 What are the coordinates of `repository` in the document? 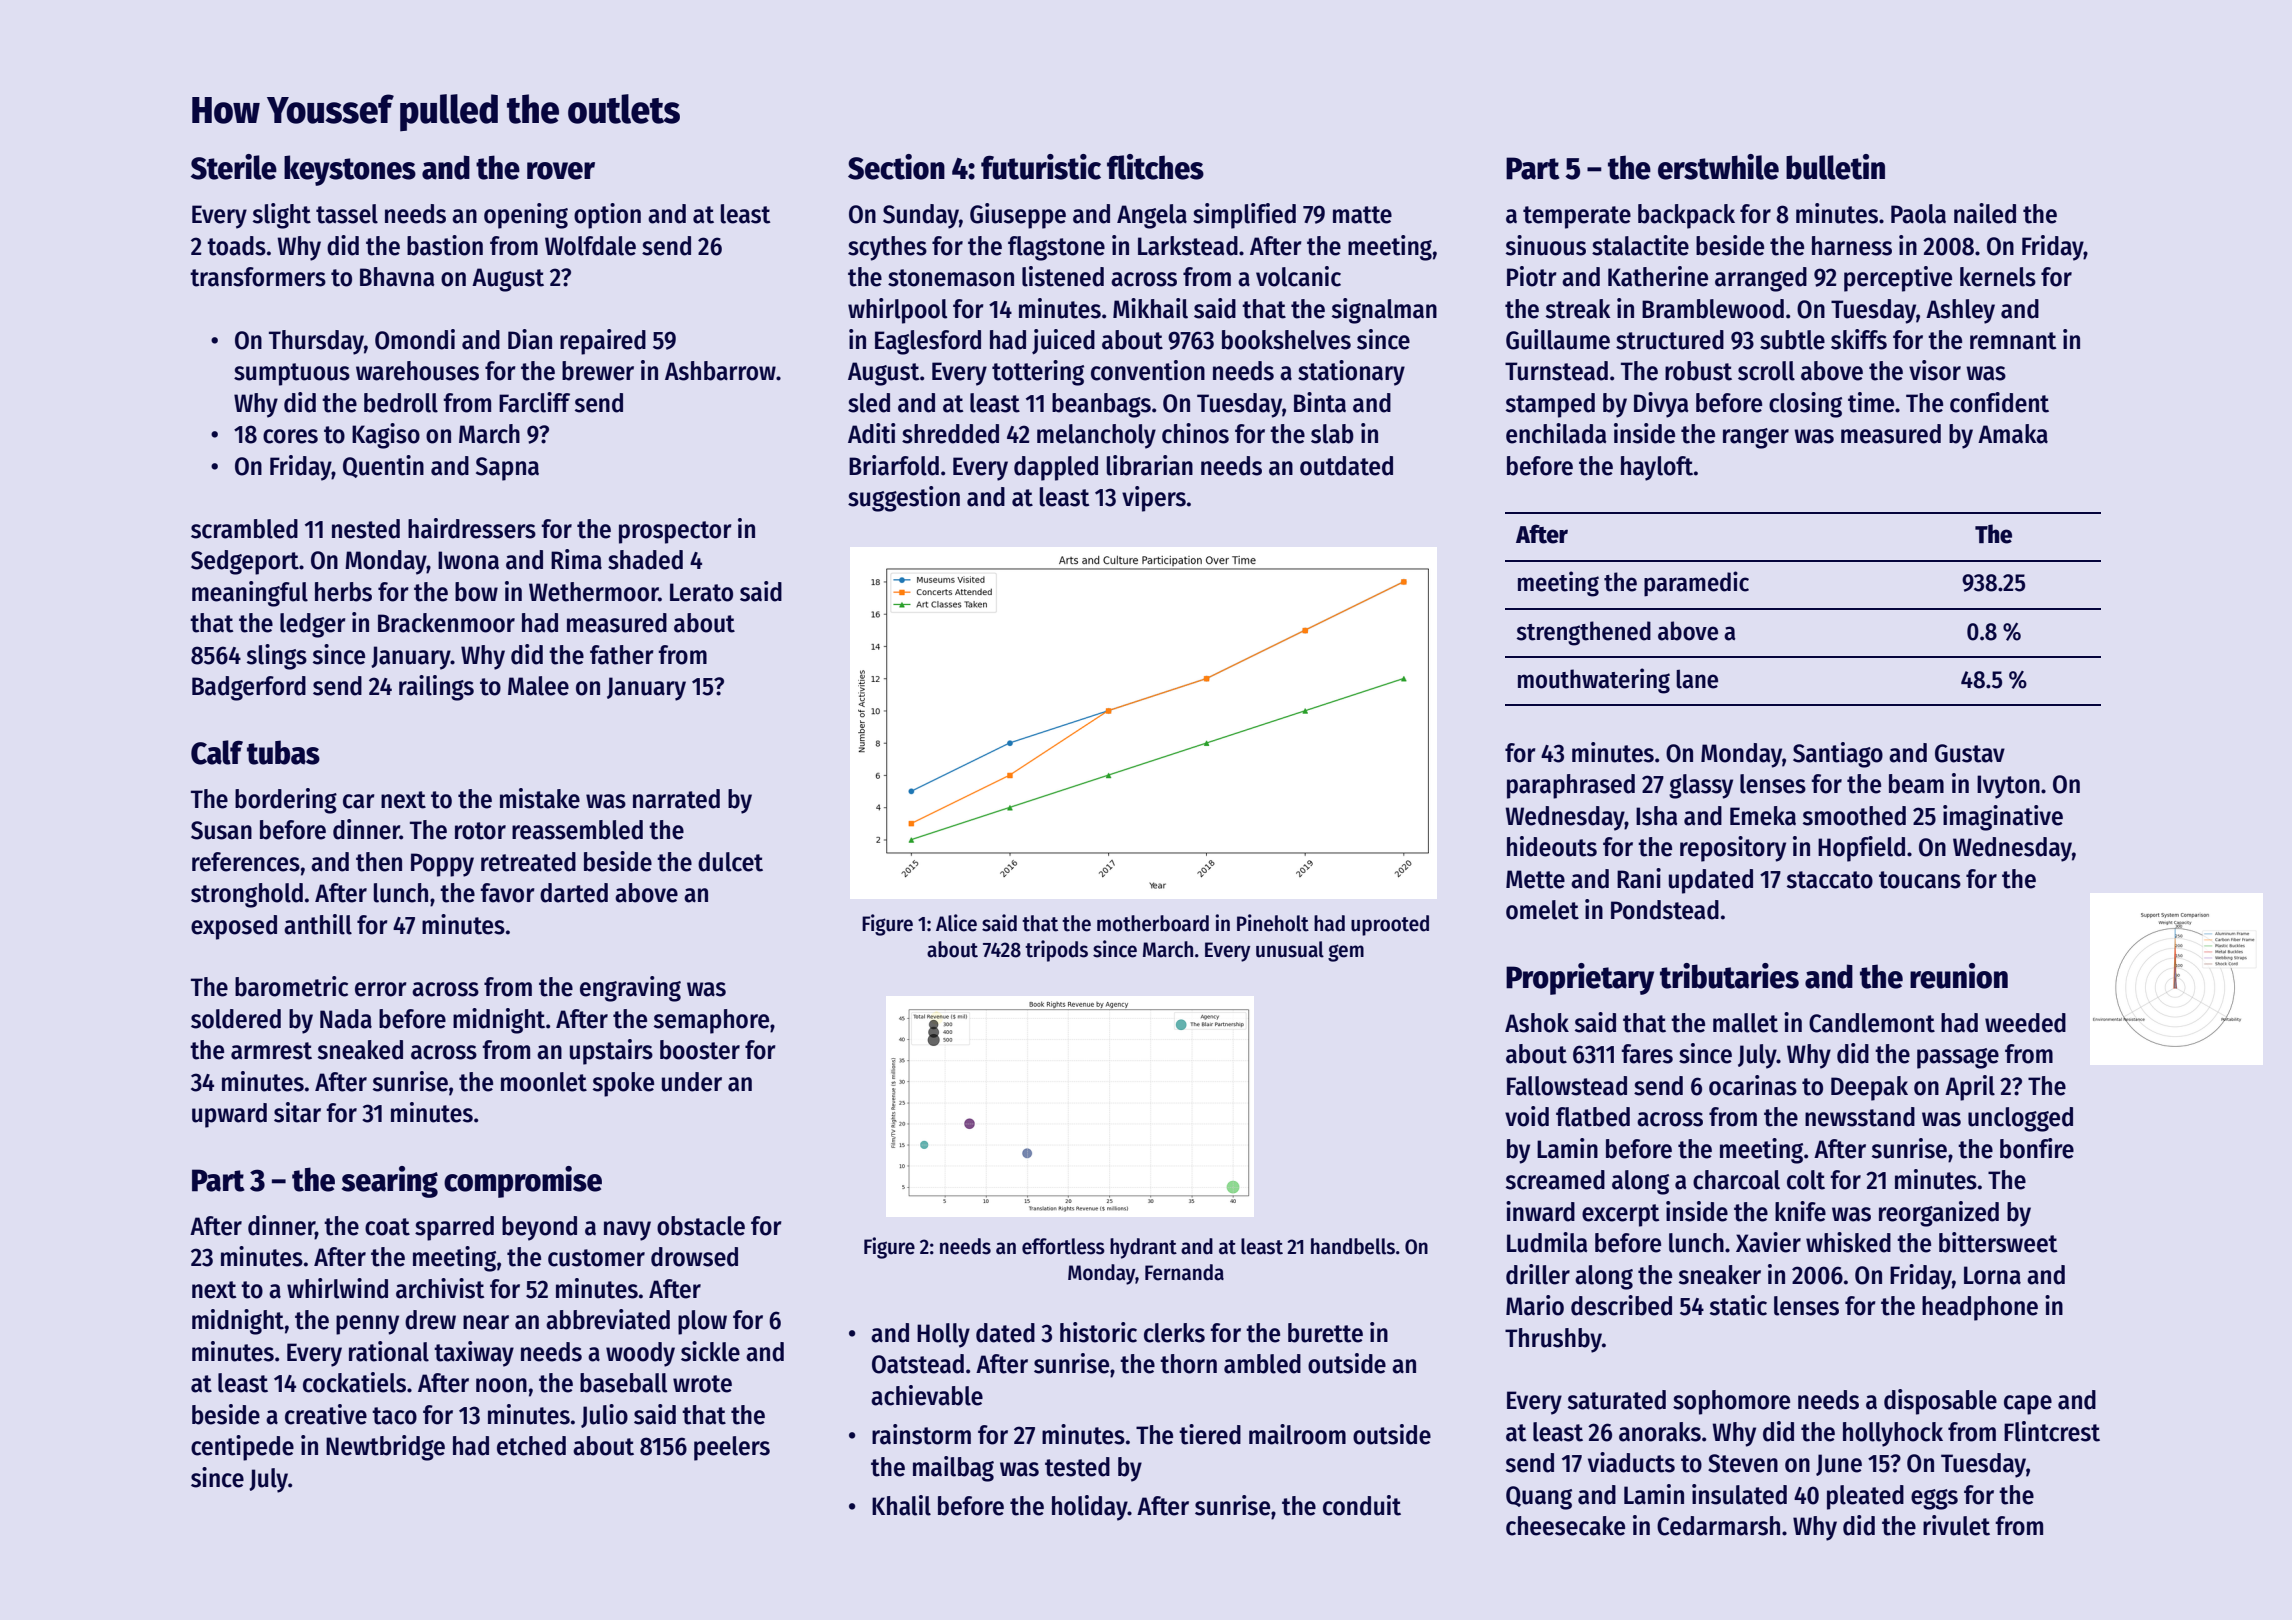 It's located at (1733, 849).
